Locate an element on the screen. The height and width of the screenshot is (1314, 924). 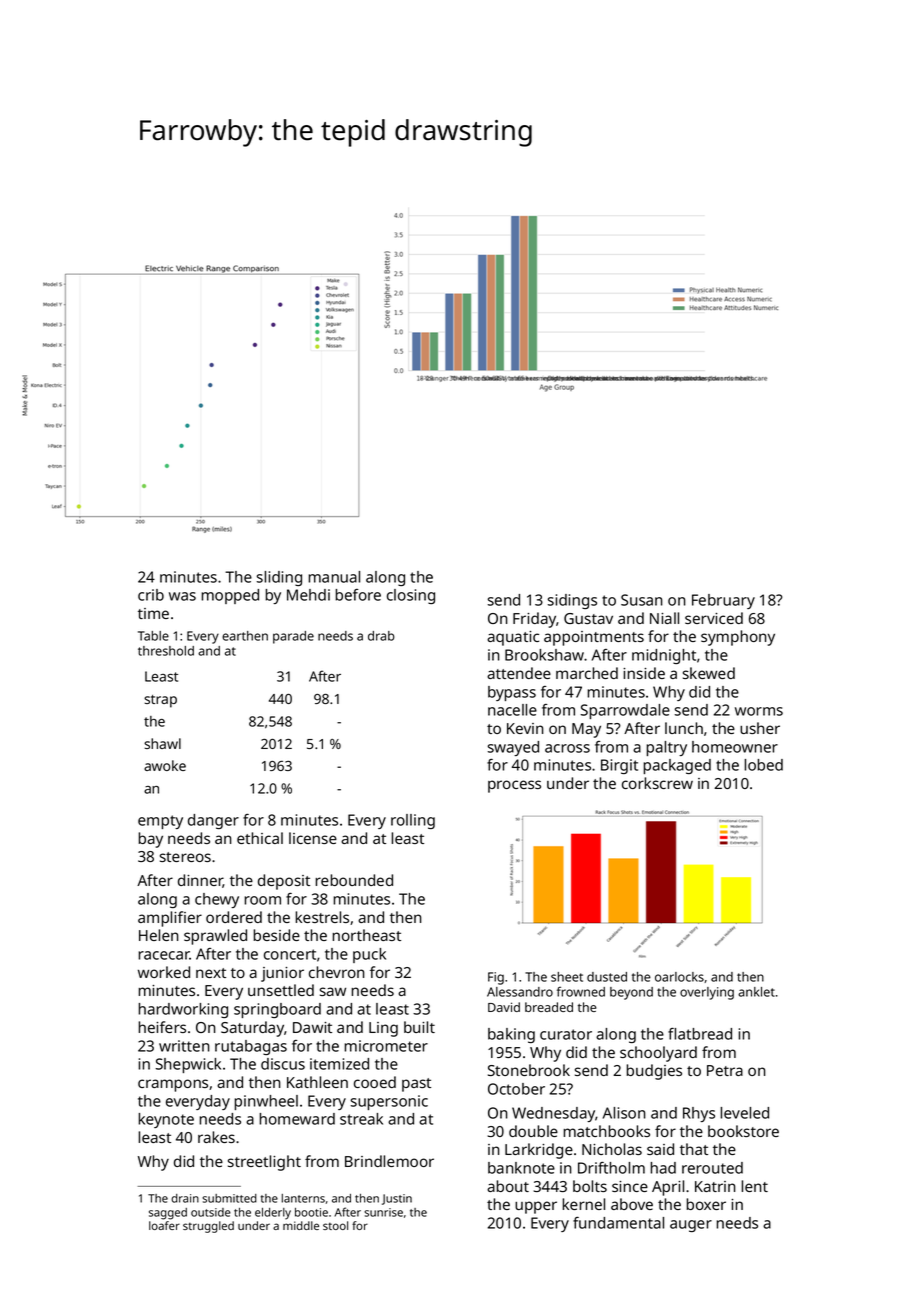
built is located at coordinates (419, 1027).
